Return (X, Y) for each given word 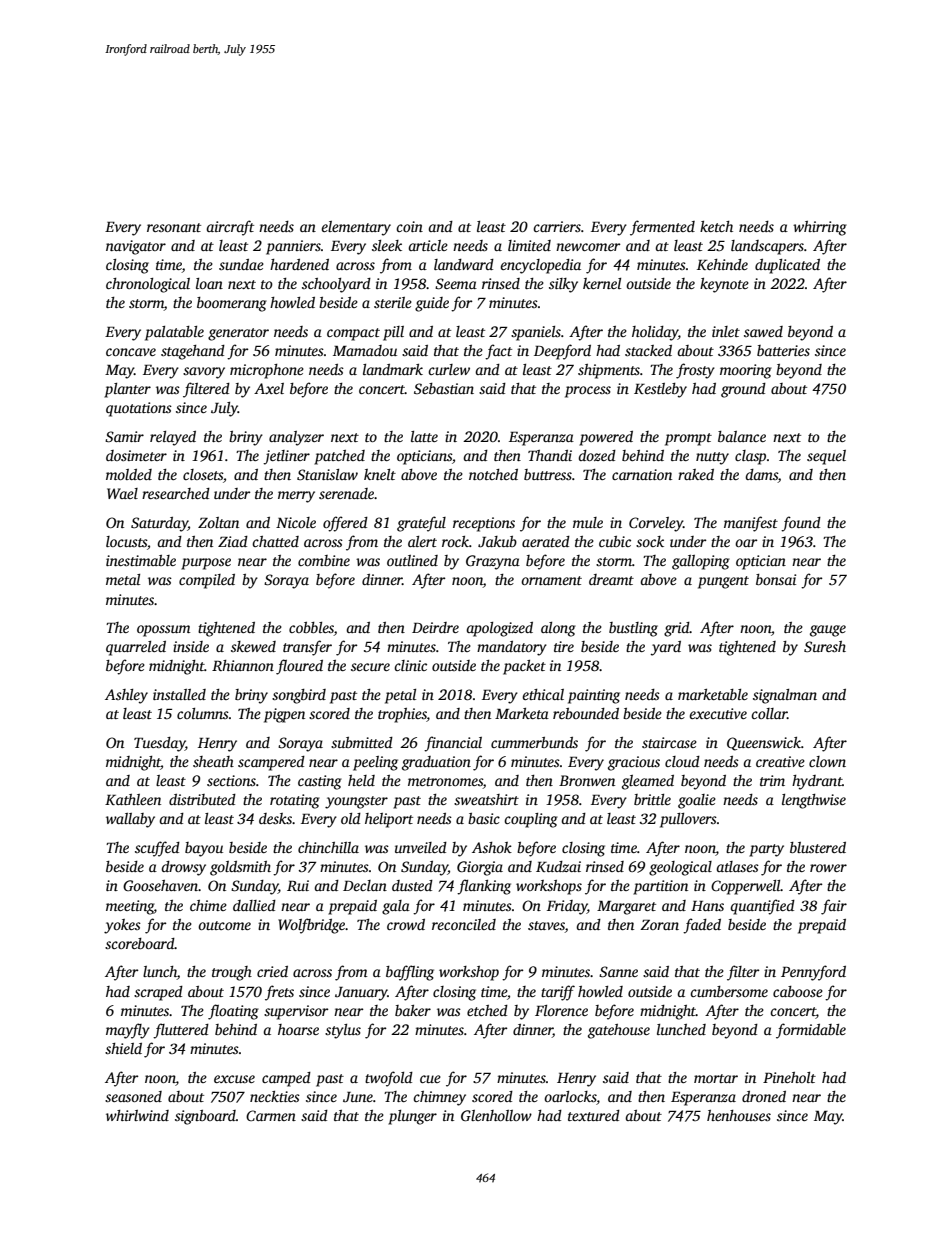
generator (238, 334)
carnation (642, 474)
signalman (785, 696)
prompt (688, 439)
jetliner (286, 457)
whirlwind (137, 1115)
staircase (669, 742)
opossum (163, 631)
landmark (393, 369)
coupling (531, 820)
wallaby (130, 820)
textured (594, 1115)
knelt (380, 474)
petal (400, 696)
